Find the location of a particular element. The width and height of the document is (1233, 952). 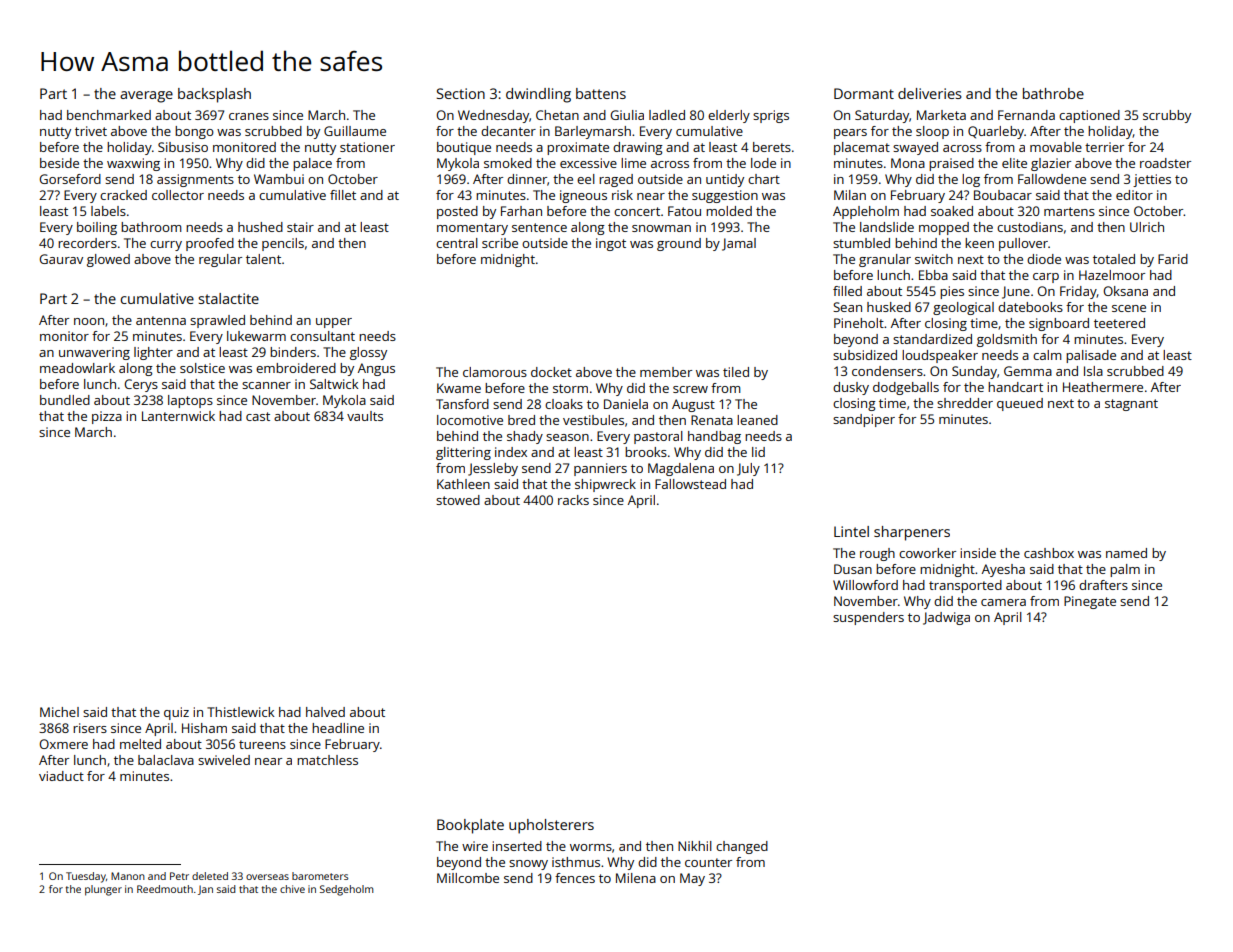

handcart is located at coordinates (1015, 387).
